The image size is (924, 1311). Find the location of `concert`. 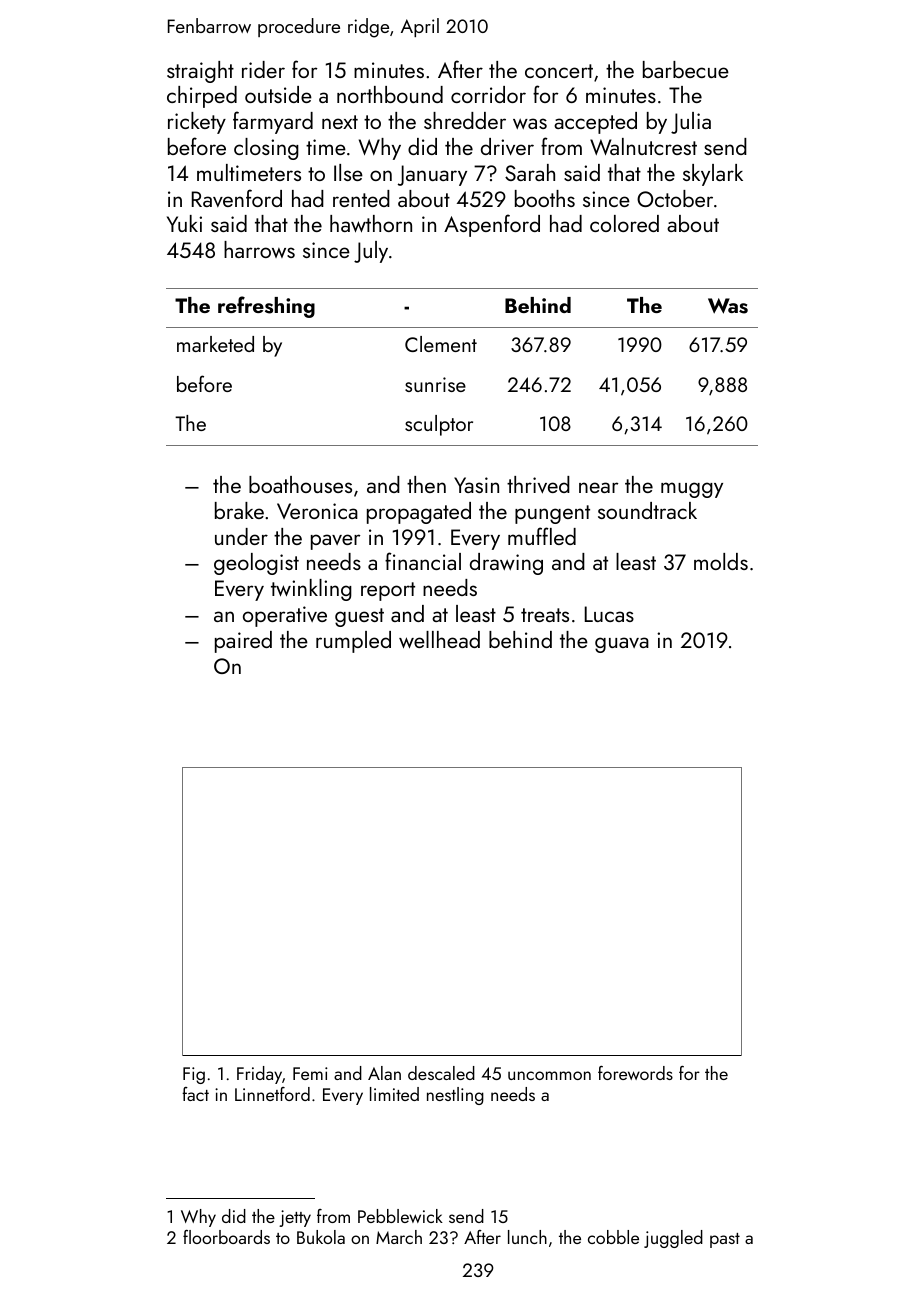

concert is located at coordinates (559, 71).
